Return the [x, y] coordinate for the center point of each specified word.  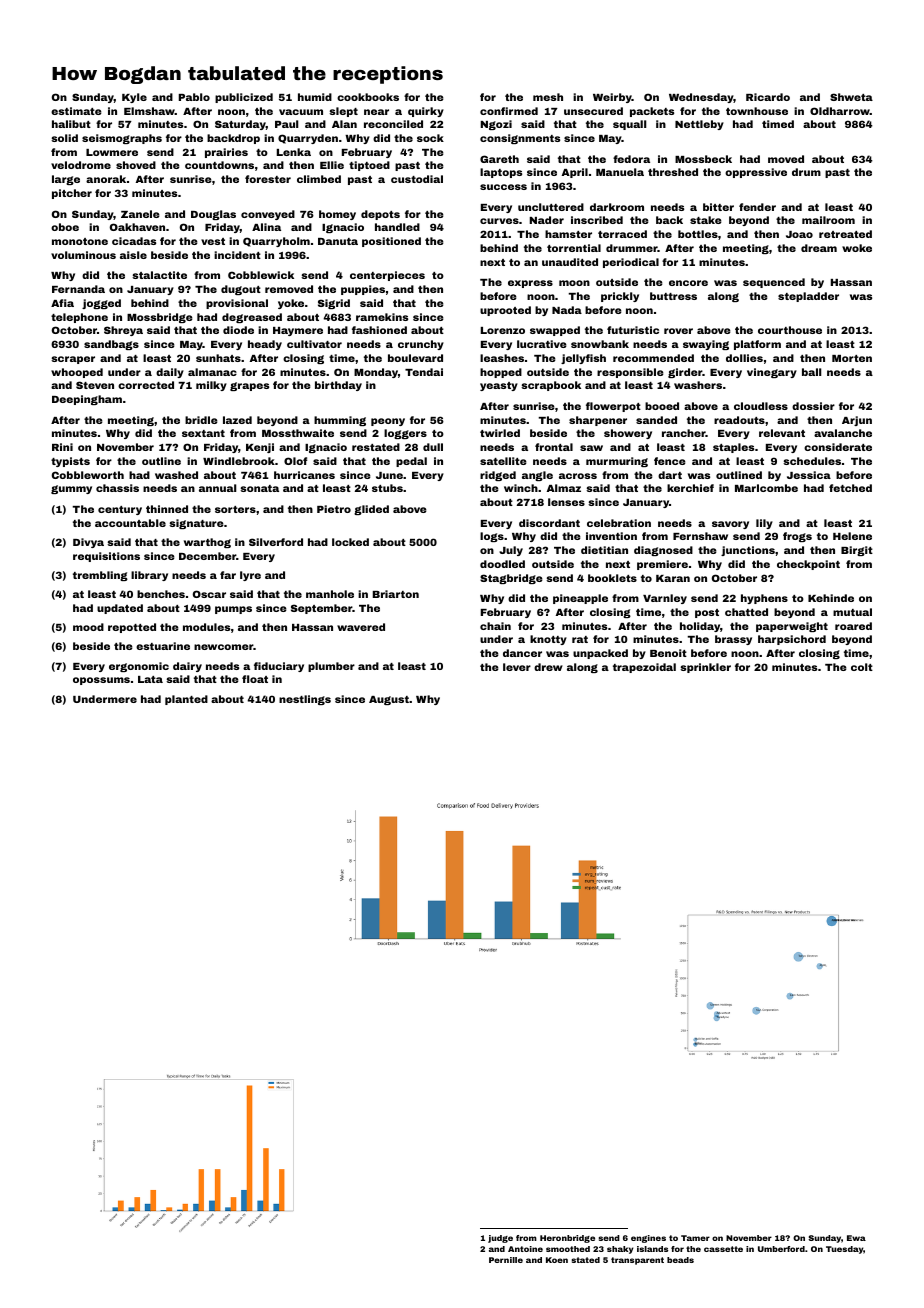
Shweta [851, 97]
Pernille [506, 1260]
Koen [557, 1260]
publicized [244, 98]
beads [680, 1260]
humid [315, 97]
